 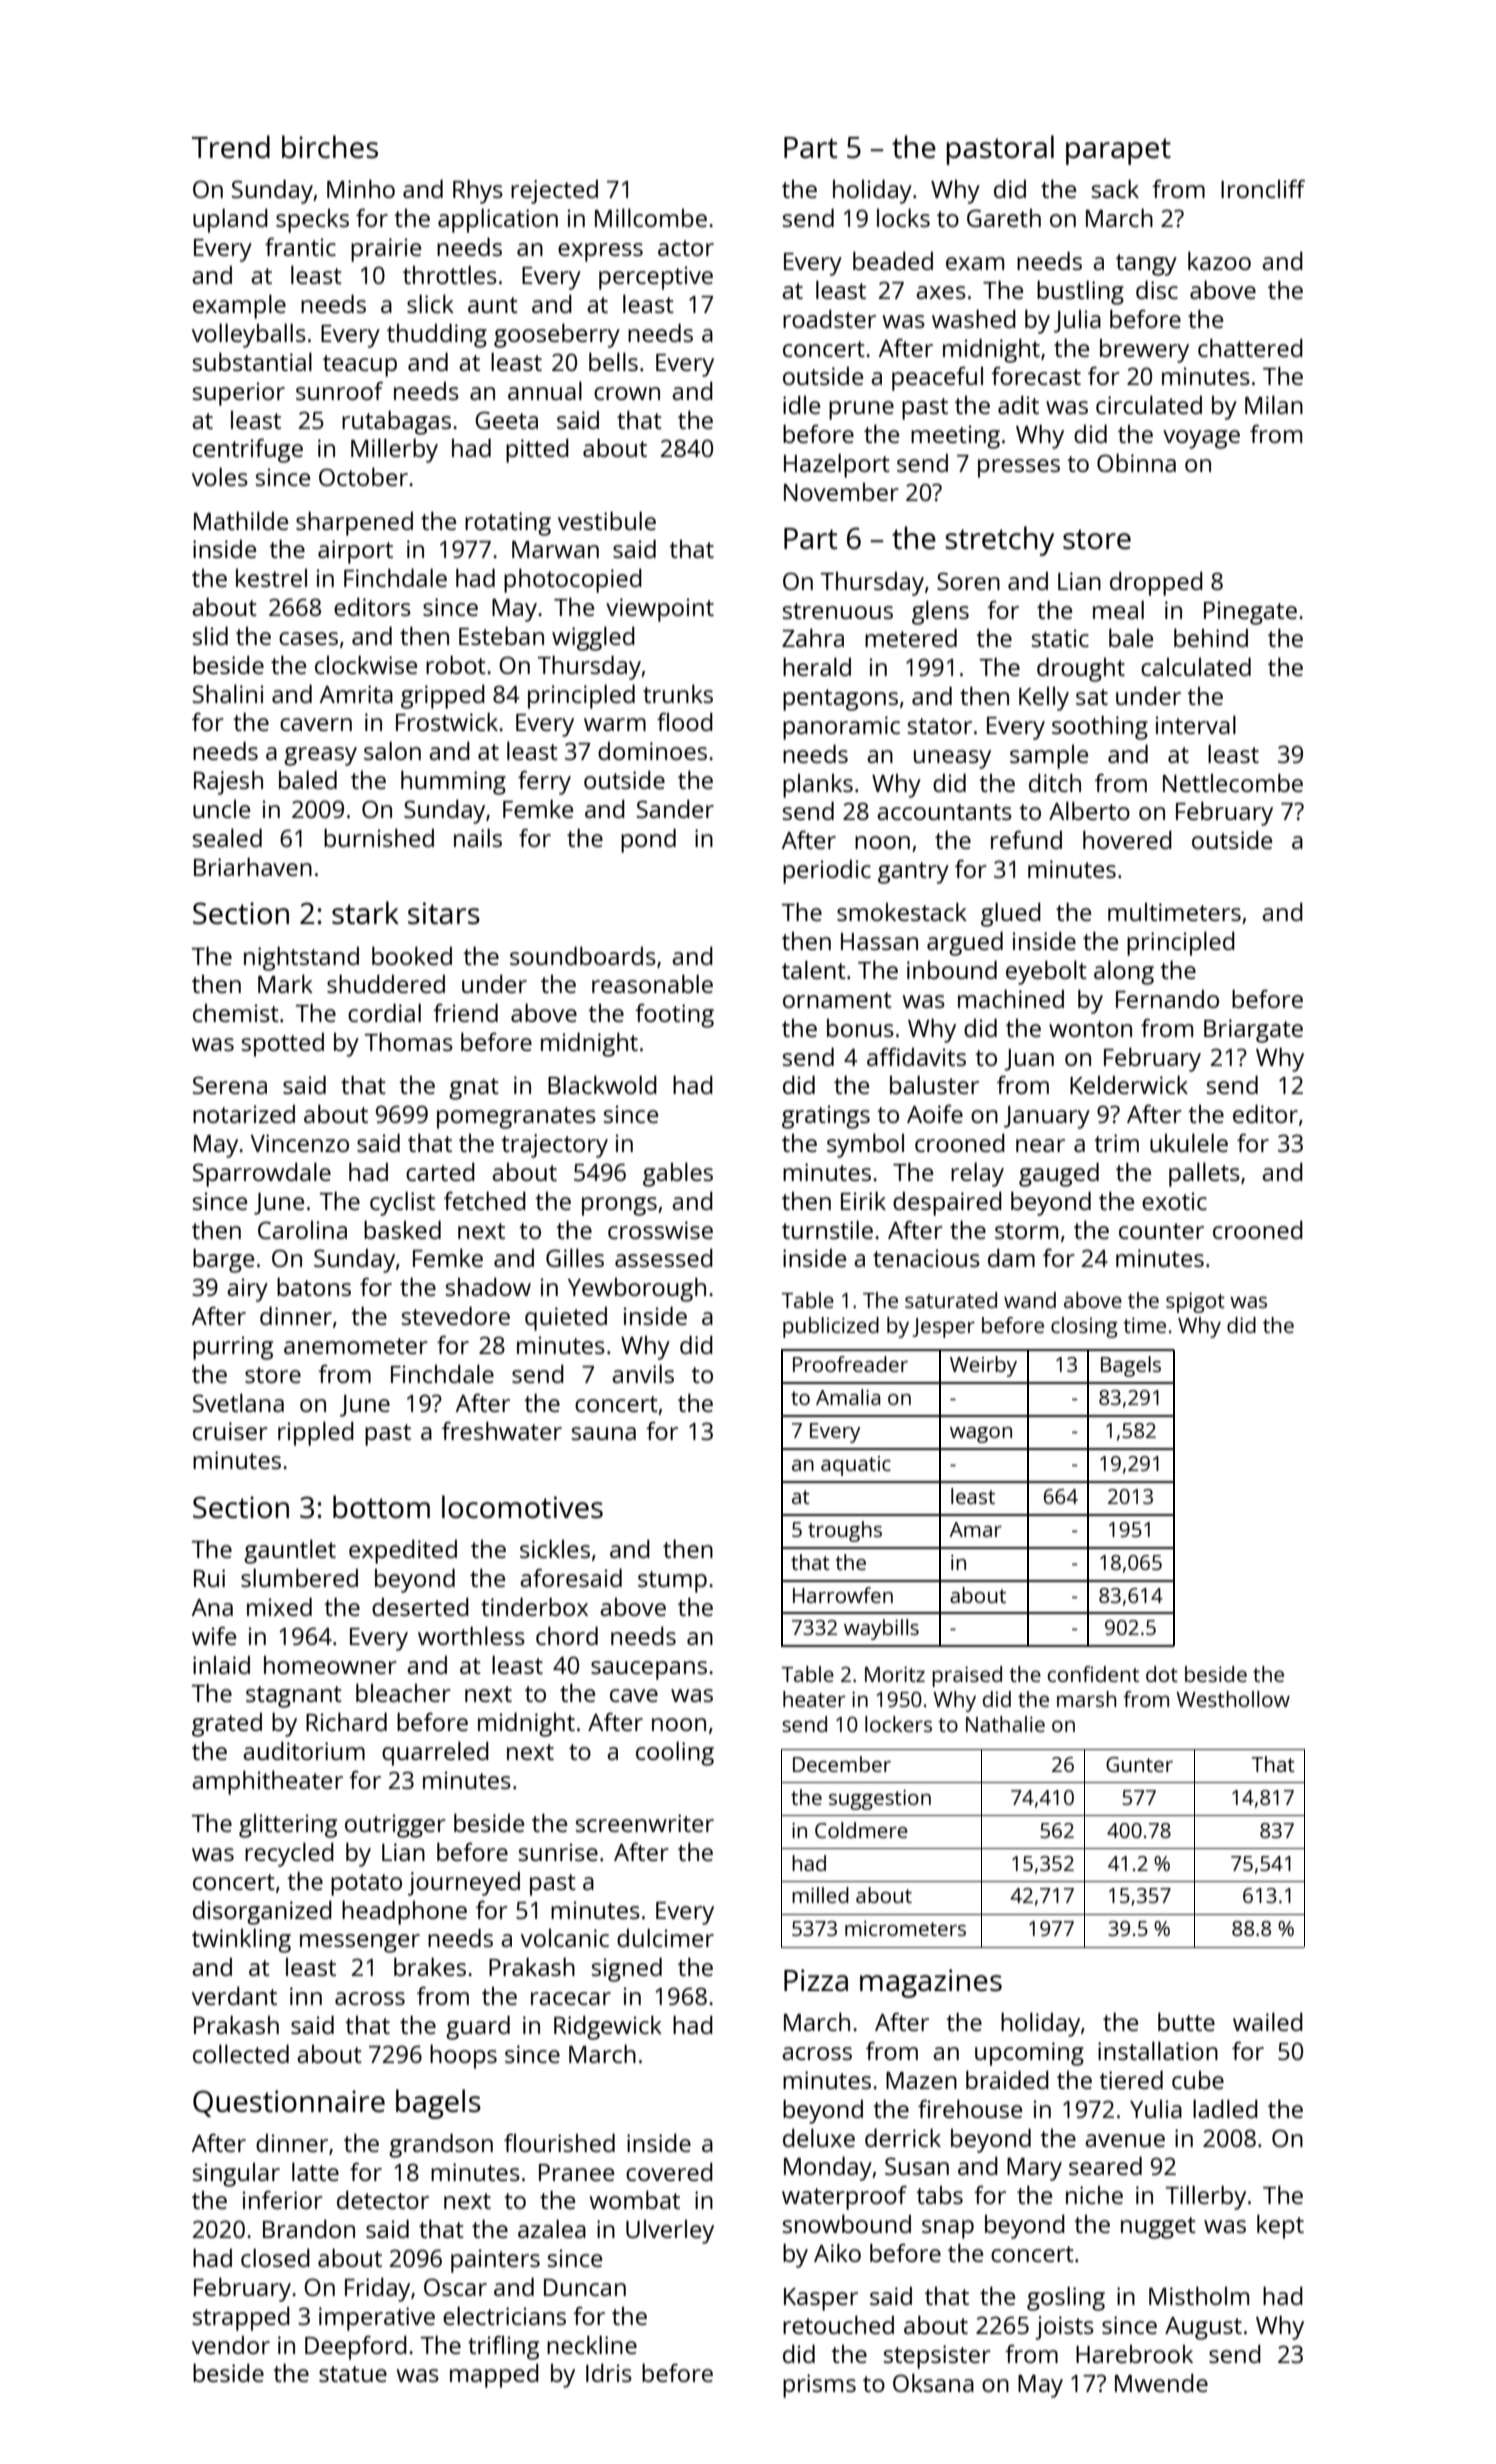 I want to click on lockers, so click(x=898, y=1724).
